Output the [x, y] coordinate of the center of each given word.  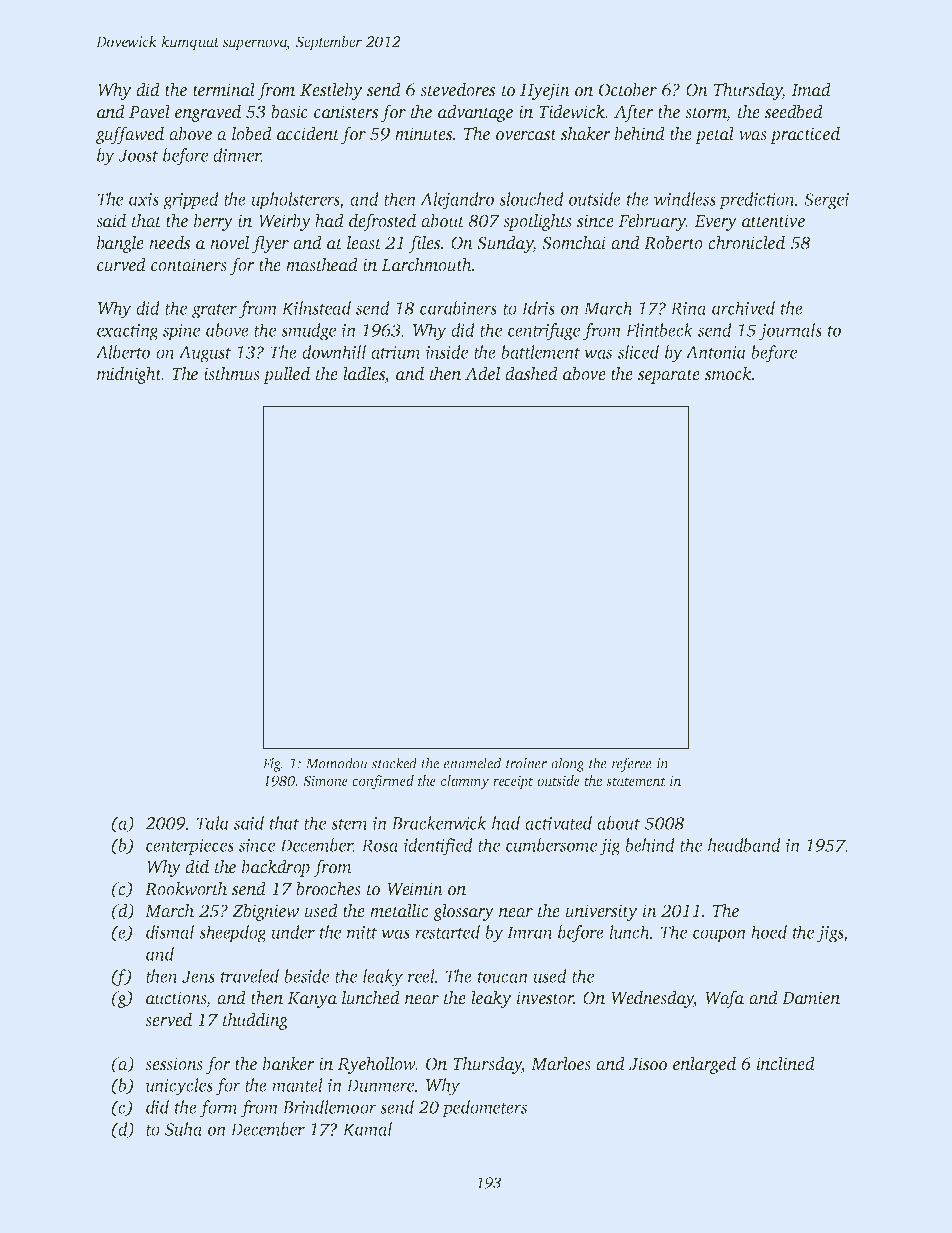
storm [706, 114]
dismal [170, 932]
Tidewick [572, 112]
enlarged [704, 1065]
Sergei [826, 201]
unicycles [179, 1087]
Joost [138, 155]
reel [421, 976]
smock [728, 373]
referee [632, 764]
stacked [394, 763]
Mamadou [336, 763]
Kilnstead [316, 308]
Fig [272, 765]
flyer [270, 244]
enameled [472, 763]
